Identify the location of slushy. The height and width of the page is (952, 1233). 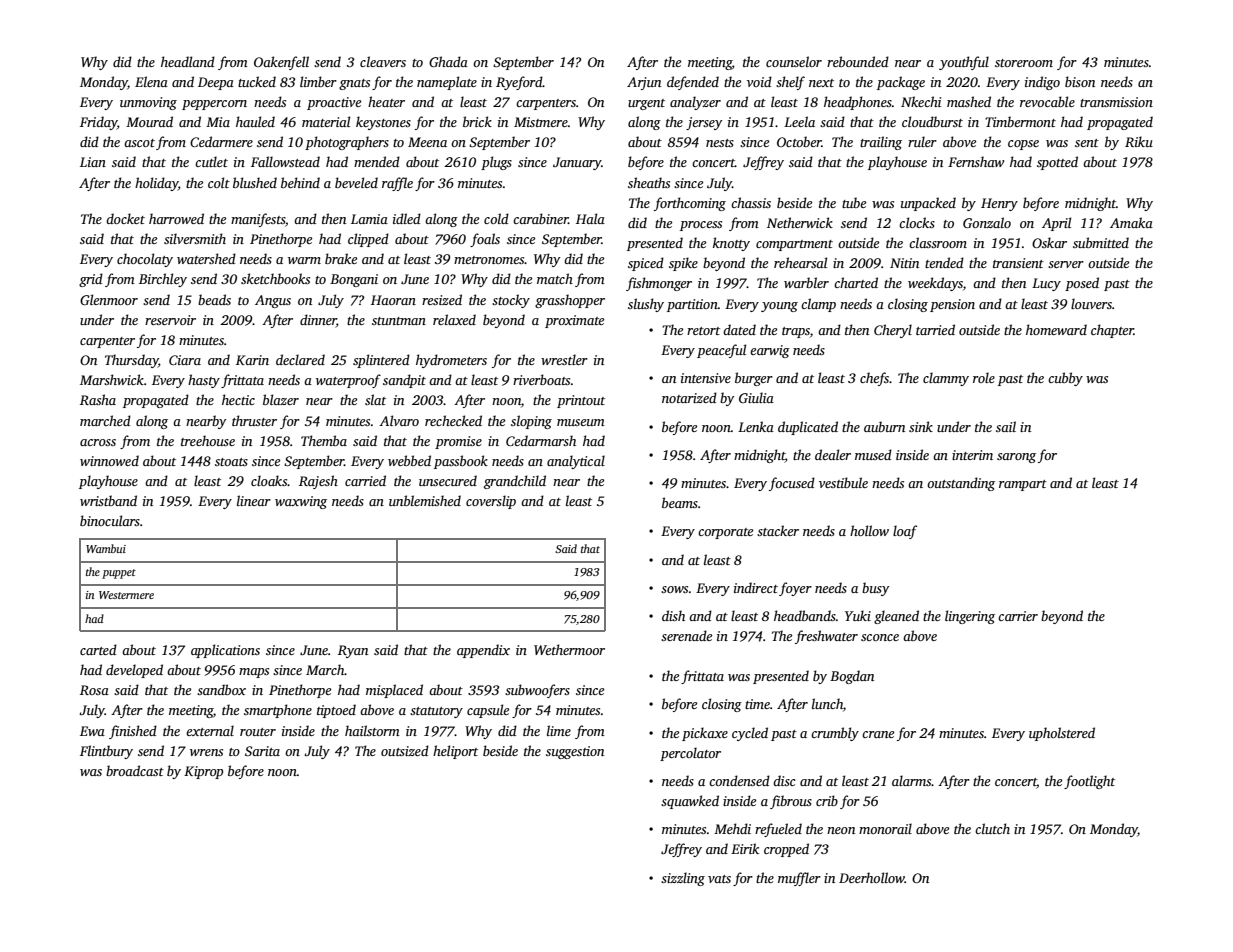
(646, 305).
